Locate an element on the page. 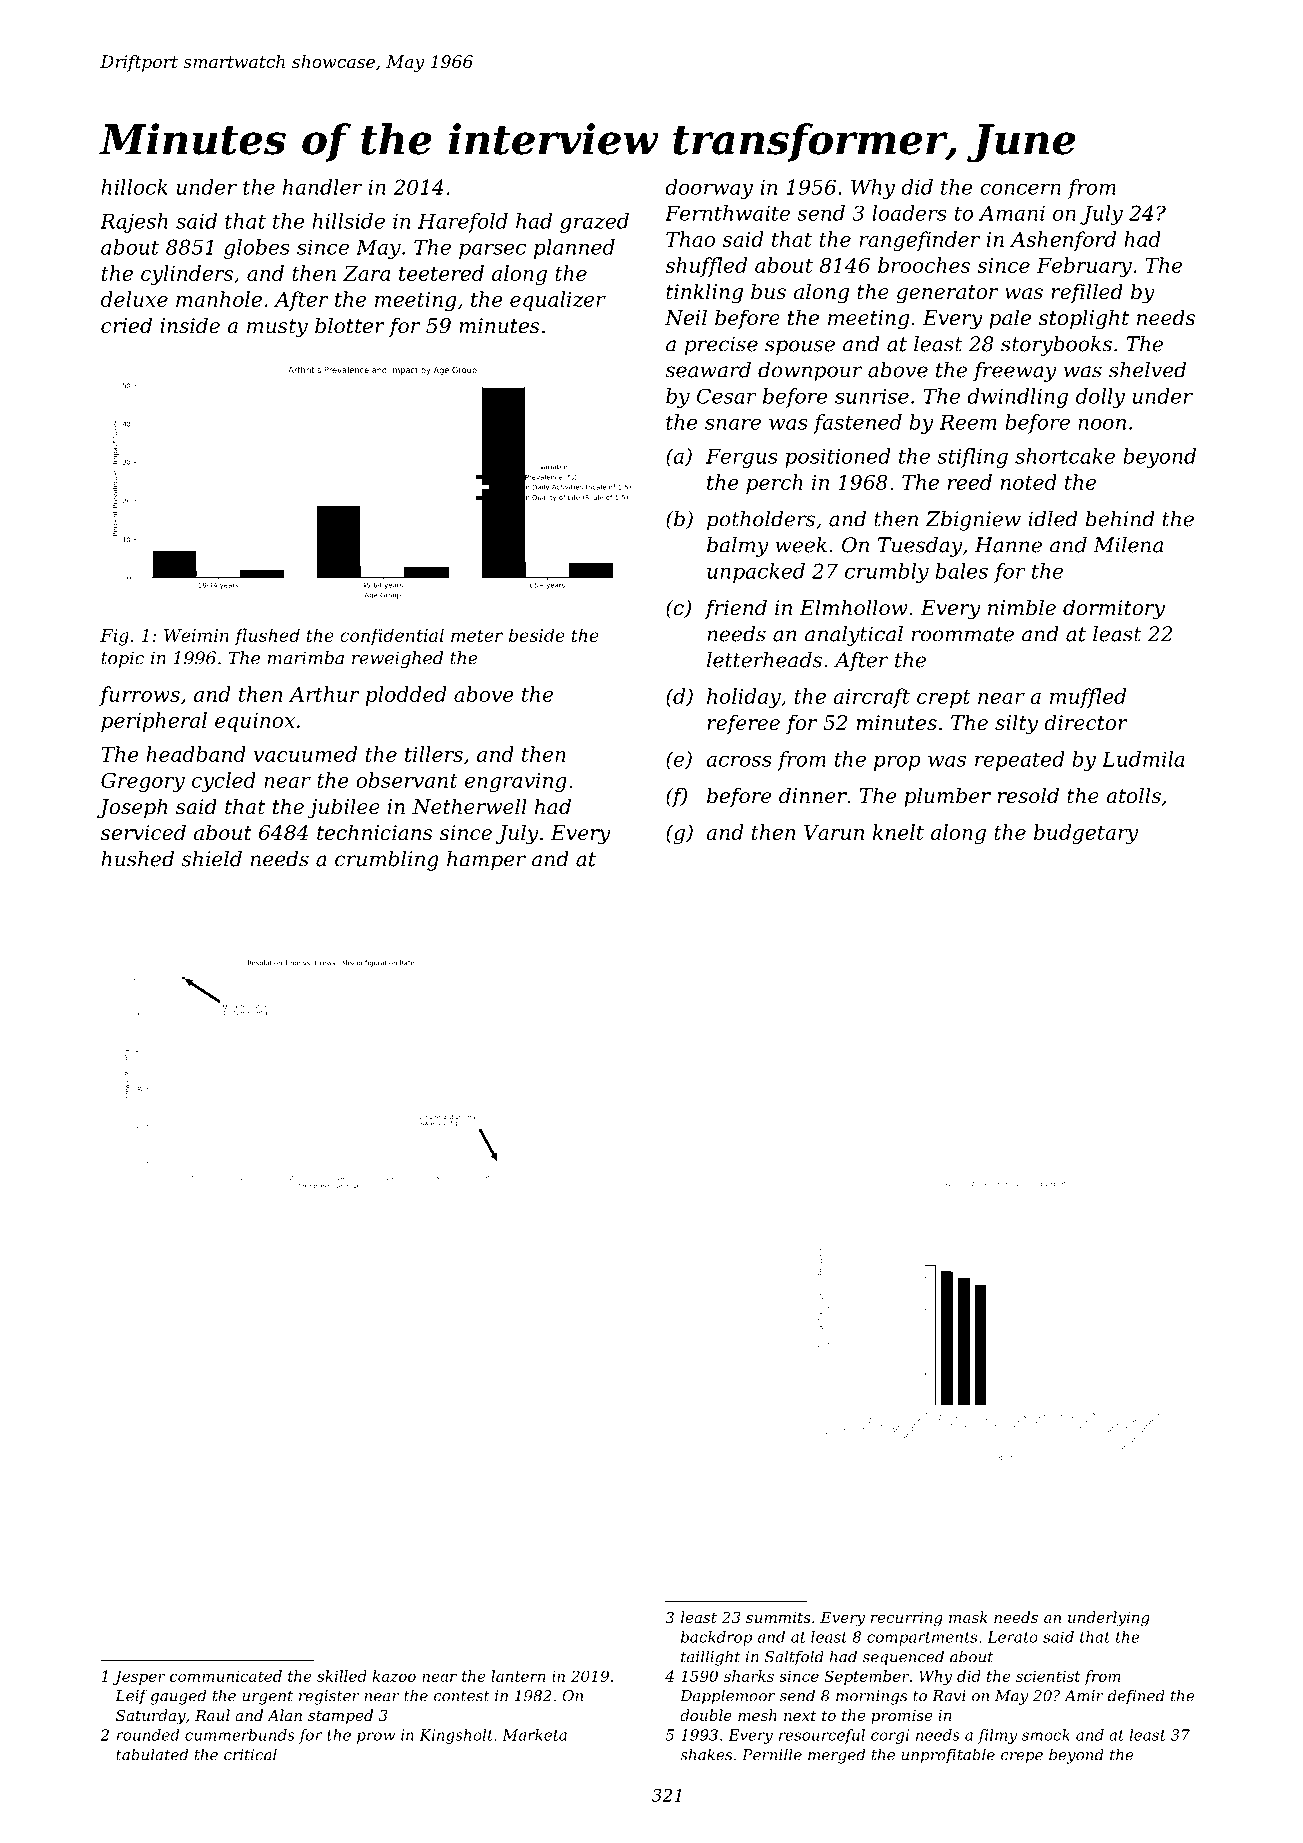 This image has width=1303, height=1843. handler is located at coordinates (322, 187).
